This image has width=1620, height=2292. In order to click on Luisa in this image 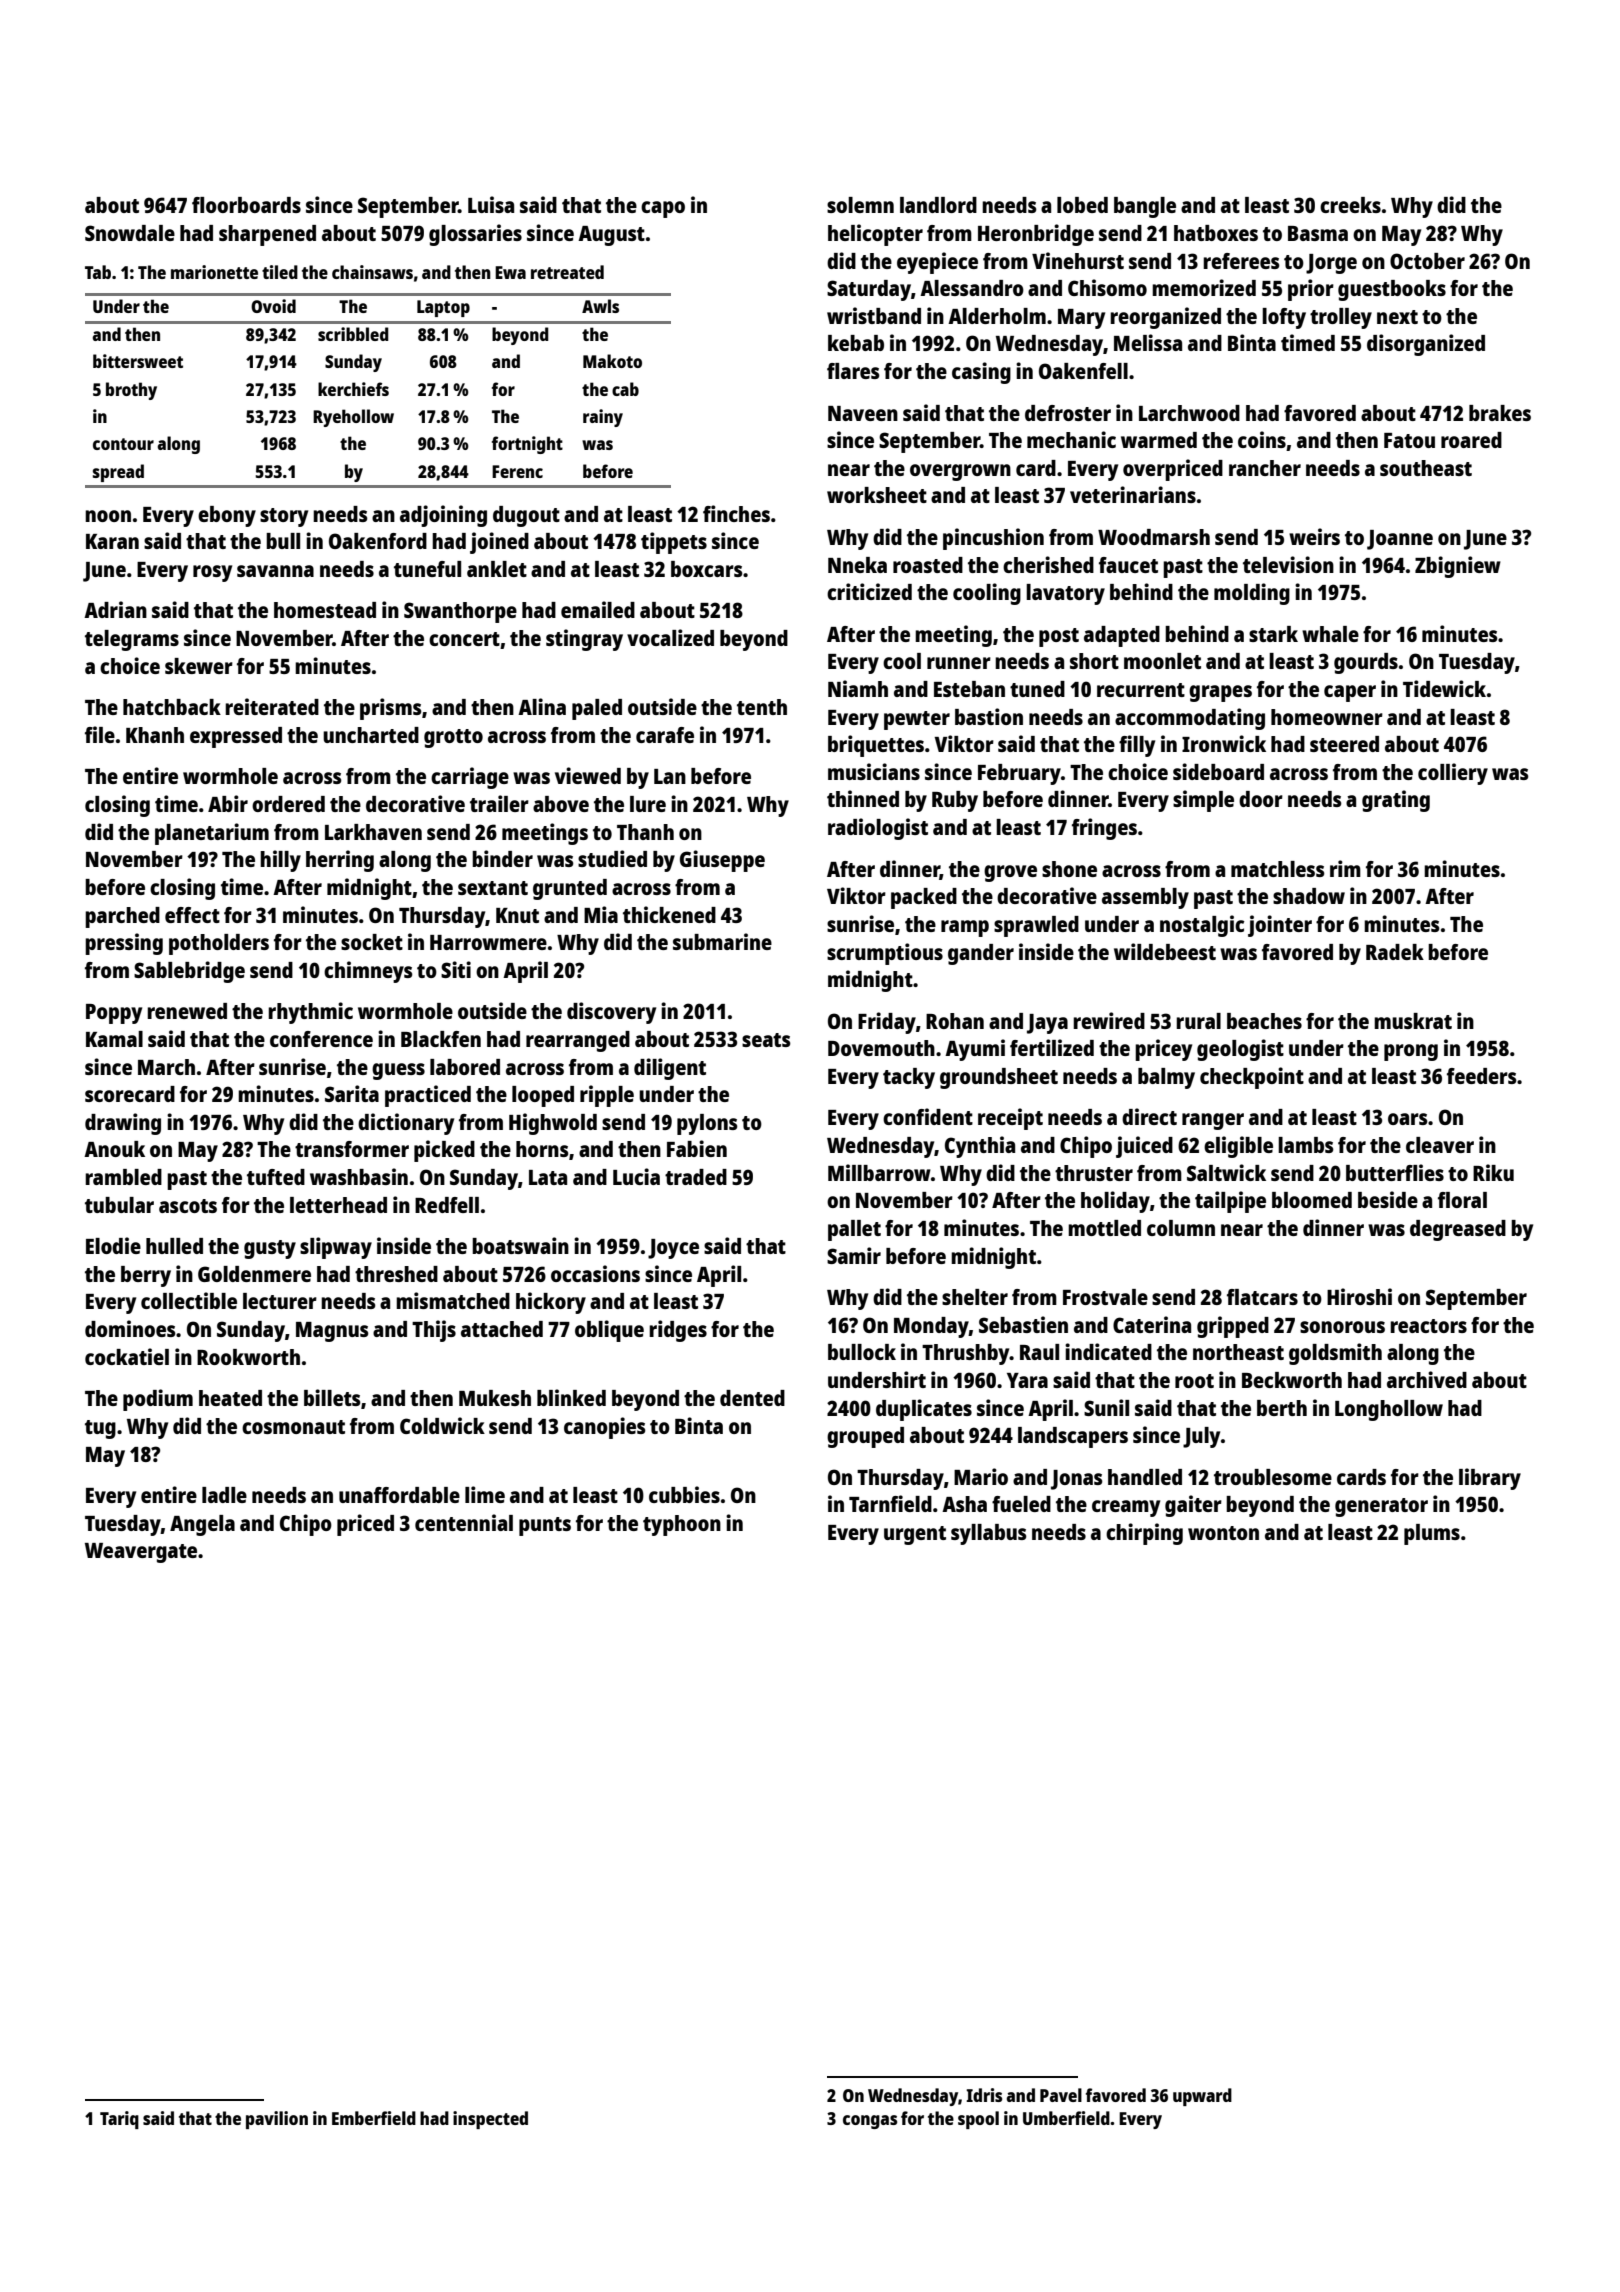, I will do `click(491, 204)`.
